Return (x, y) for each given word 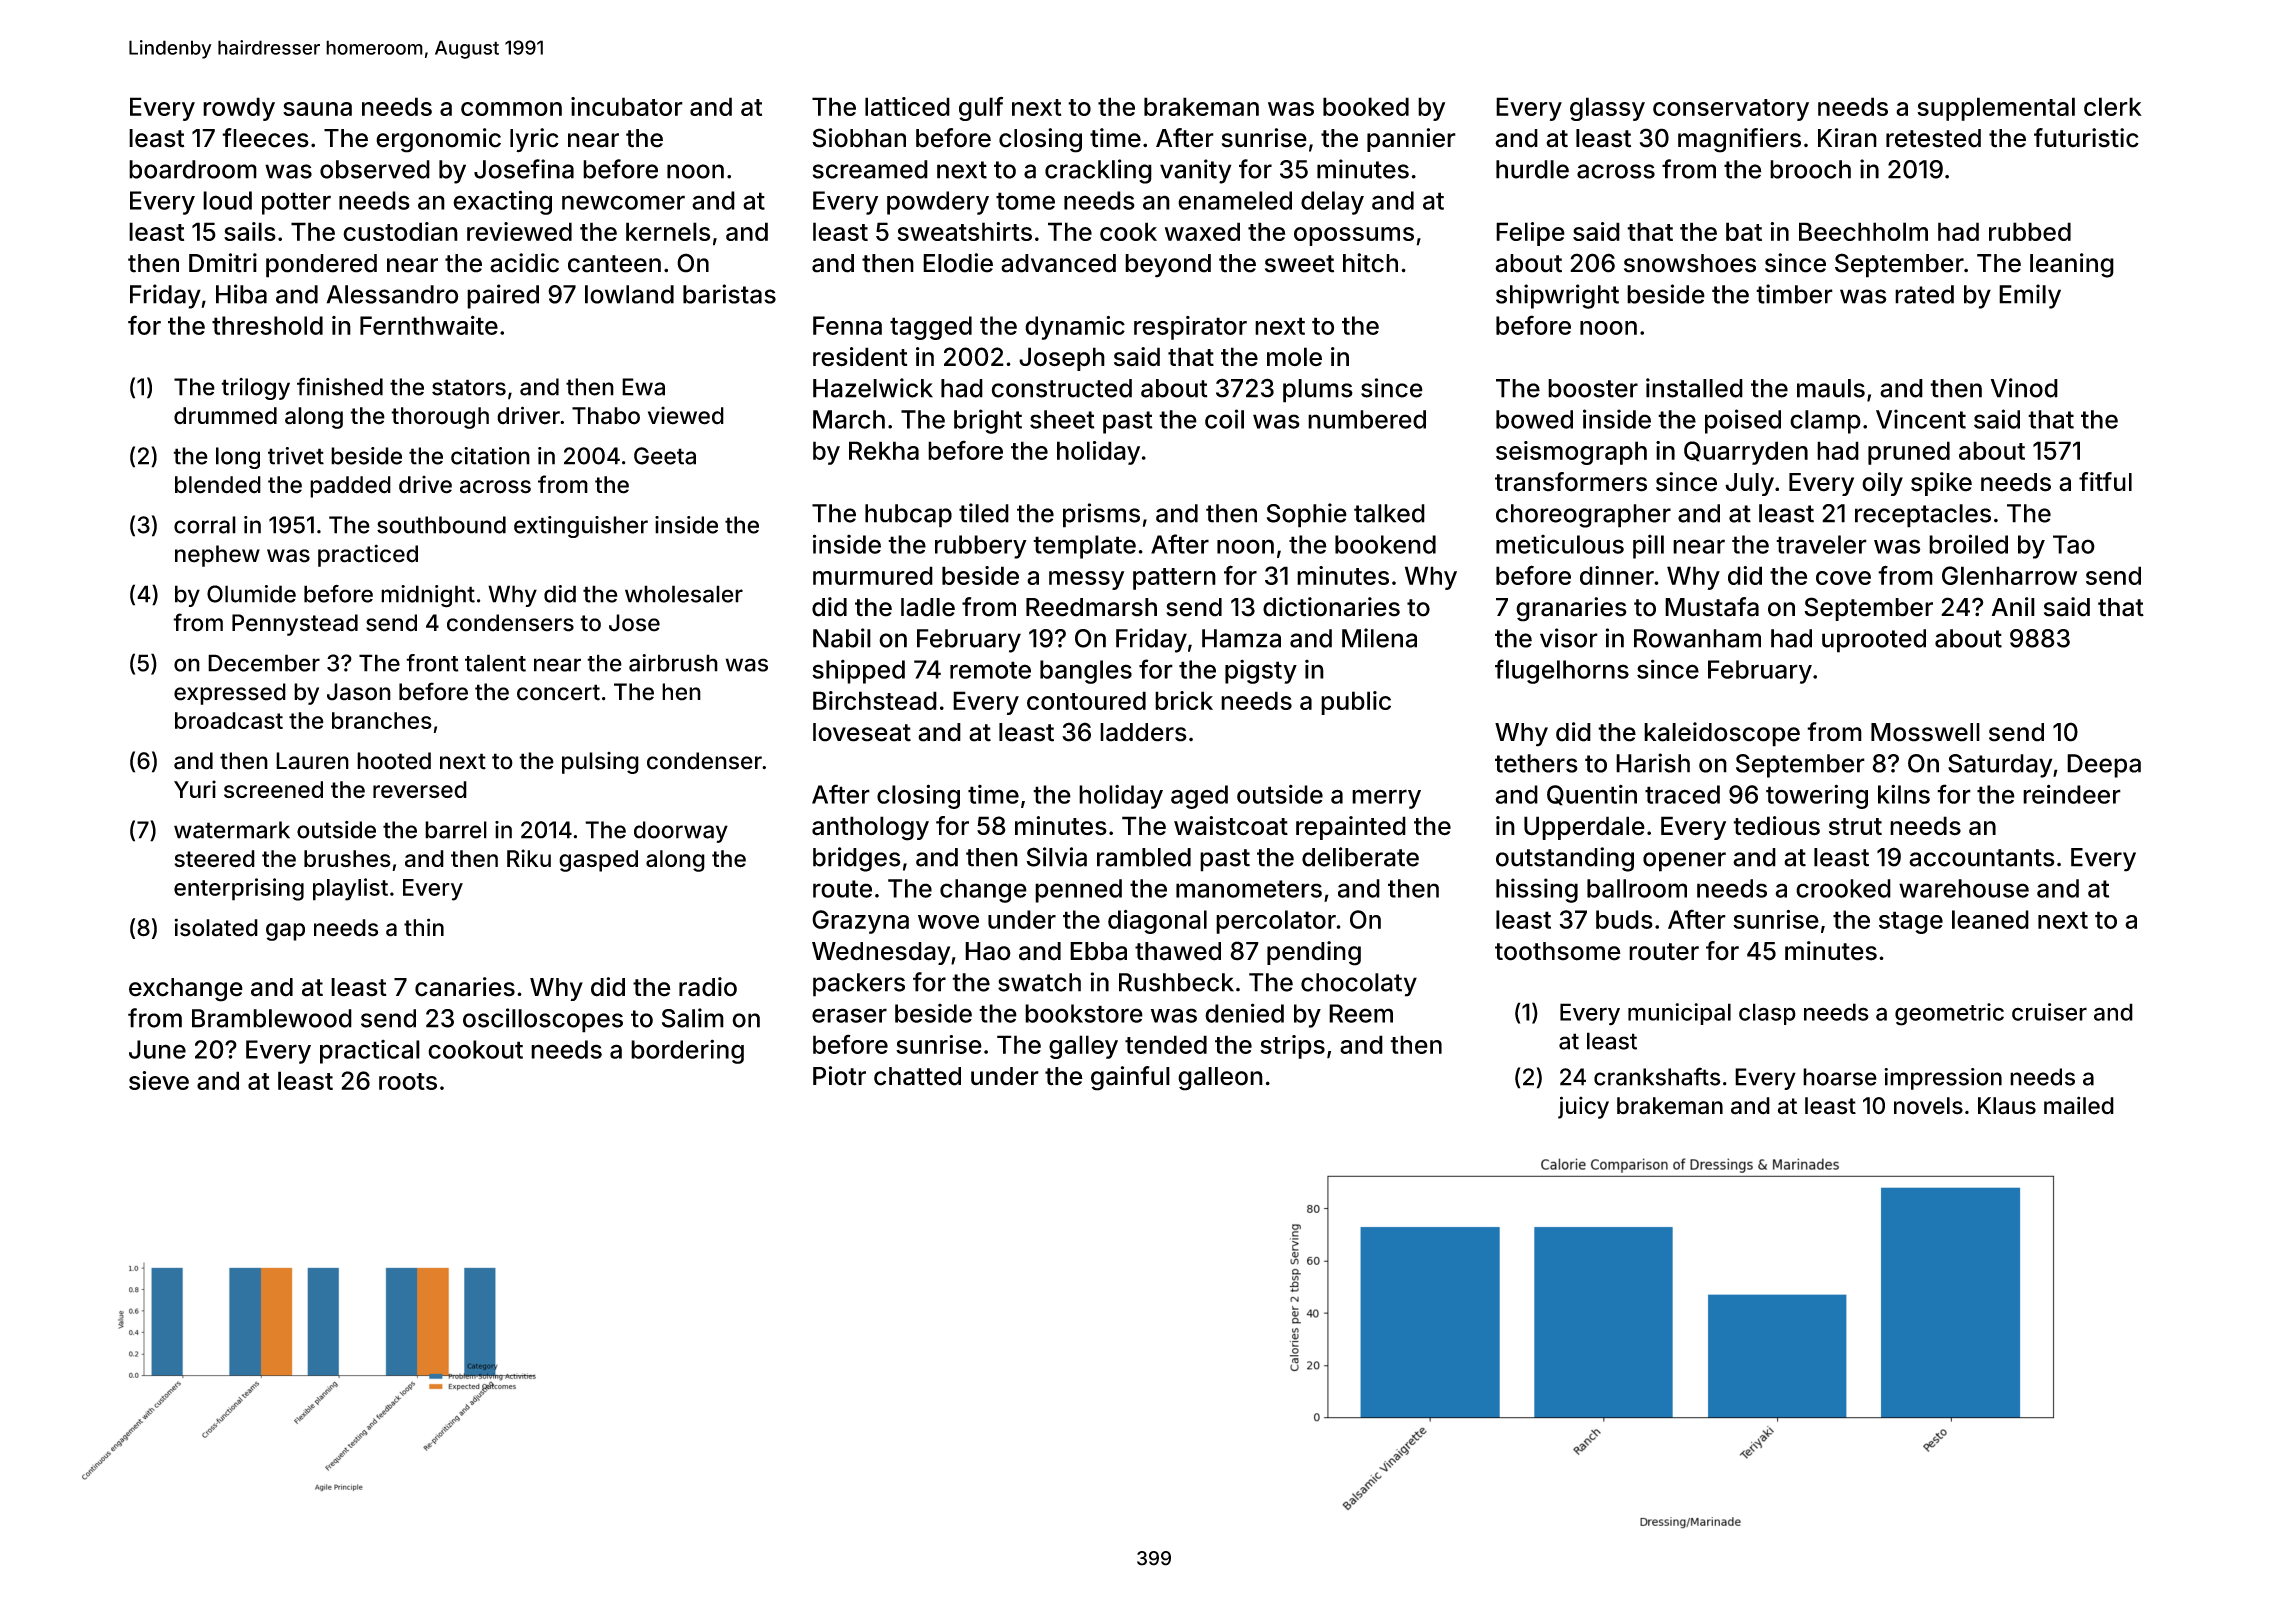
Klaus (2007, 1106)
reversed (420, 789)
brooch (1810, 169)
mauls (1831, 388)
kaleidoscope (1722, 734)
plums (1318, 391)
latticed (907, 106)
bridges (856, 859)
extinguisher (581, 527)
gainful (1130, 1078)
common (511, 109)
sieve (159, 1080)
